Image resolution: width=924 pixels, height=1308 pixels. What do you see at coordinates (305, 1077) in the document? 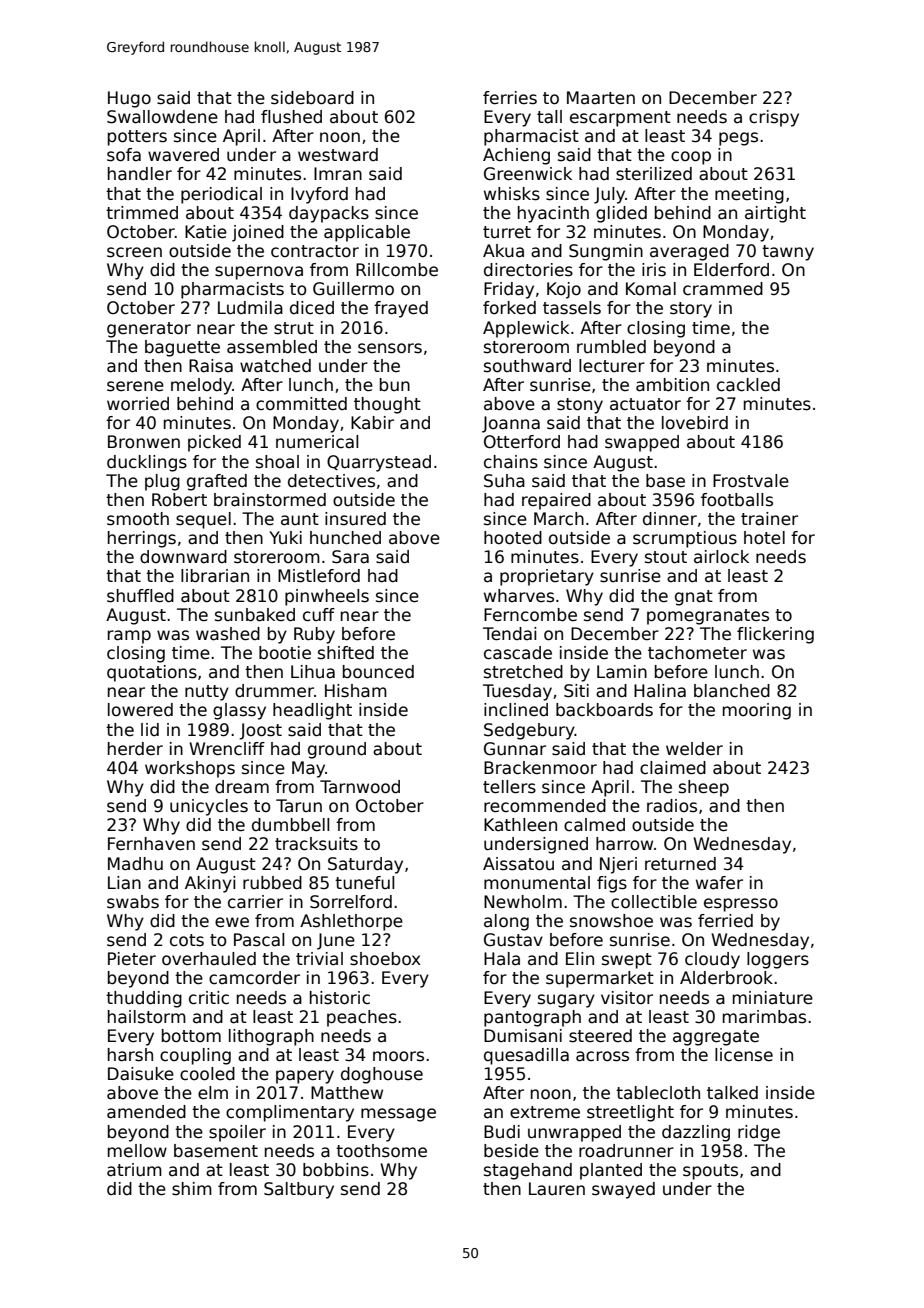
I see `papery` at bounding box center [305, 1077].
